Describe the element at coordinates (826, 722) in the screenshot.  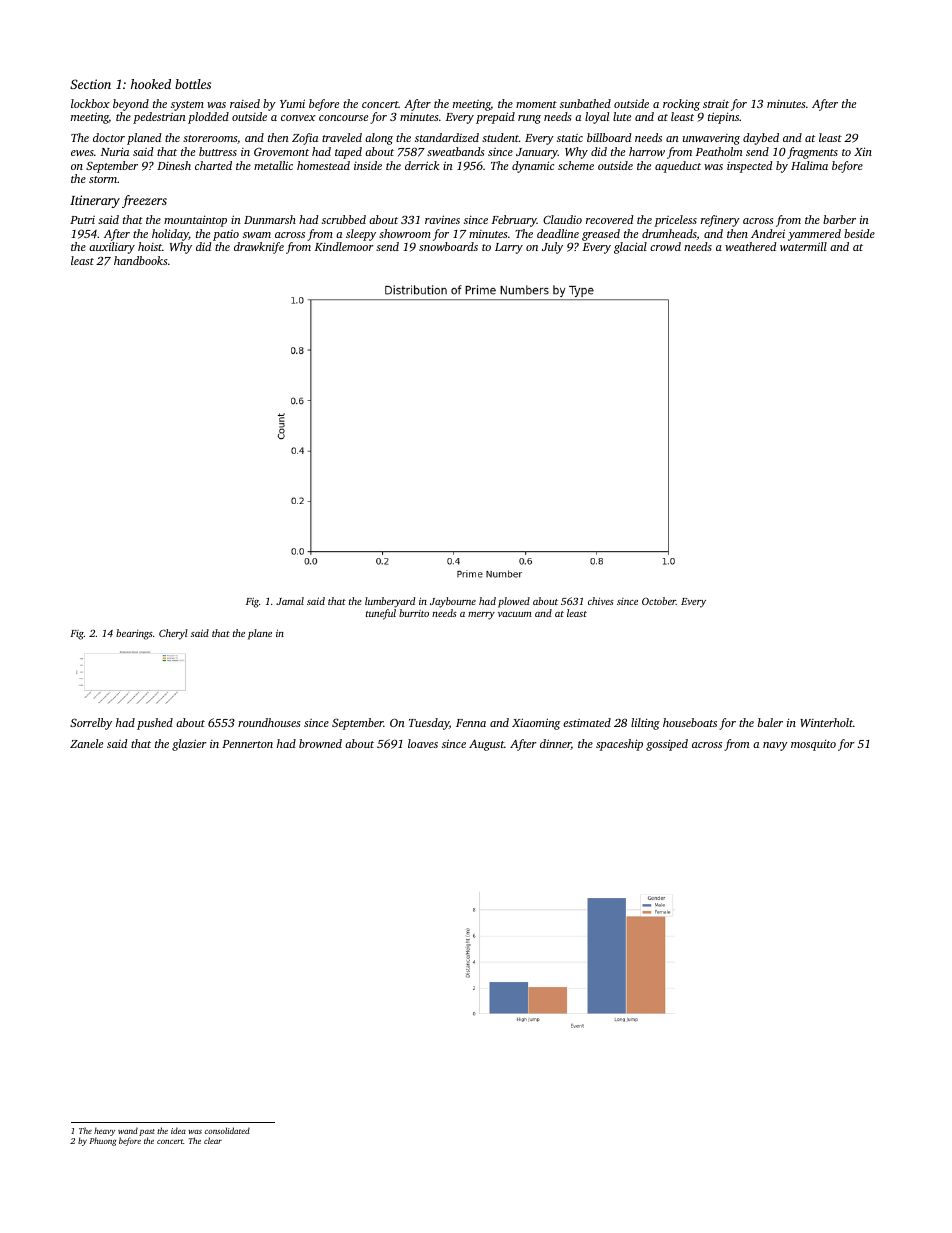
I see `Winterholt` at that location.
